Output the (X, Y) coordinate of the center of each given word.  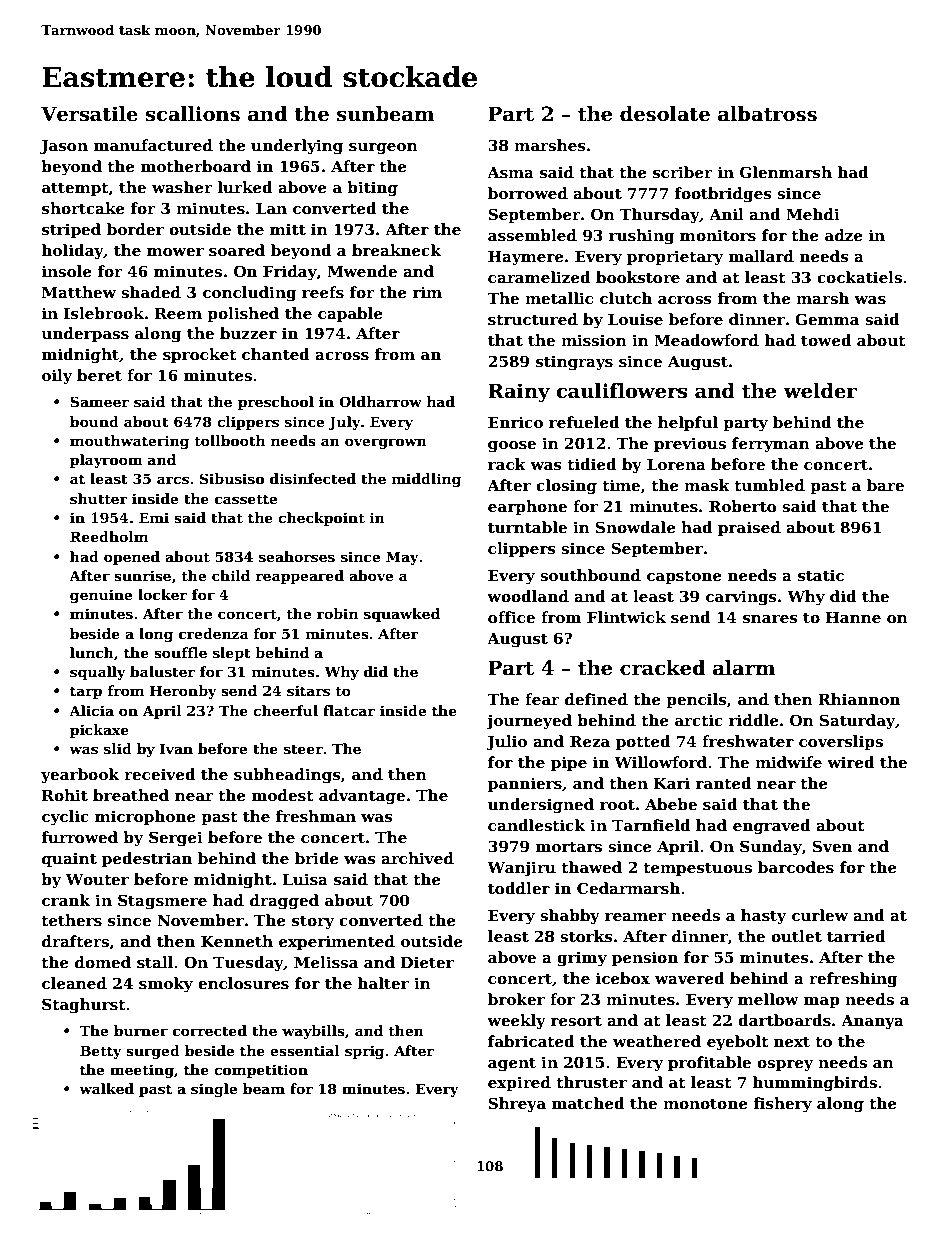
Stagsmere (162, 902)
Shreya (517, 1105)
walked (106, 1088)
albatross (767, 114)
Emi (154, 517)
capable (350, 314)
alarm (744, 668)
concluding (250, 294)
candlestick (536, 825)
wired (851, 762)
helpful (688, 423)
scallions (193, 114)
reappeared (300, 577)
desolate (665, 114)
